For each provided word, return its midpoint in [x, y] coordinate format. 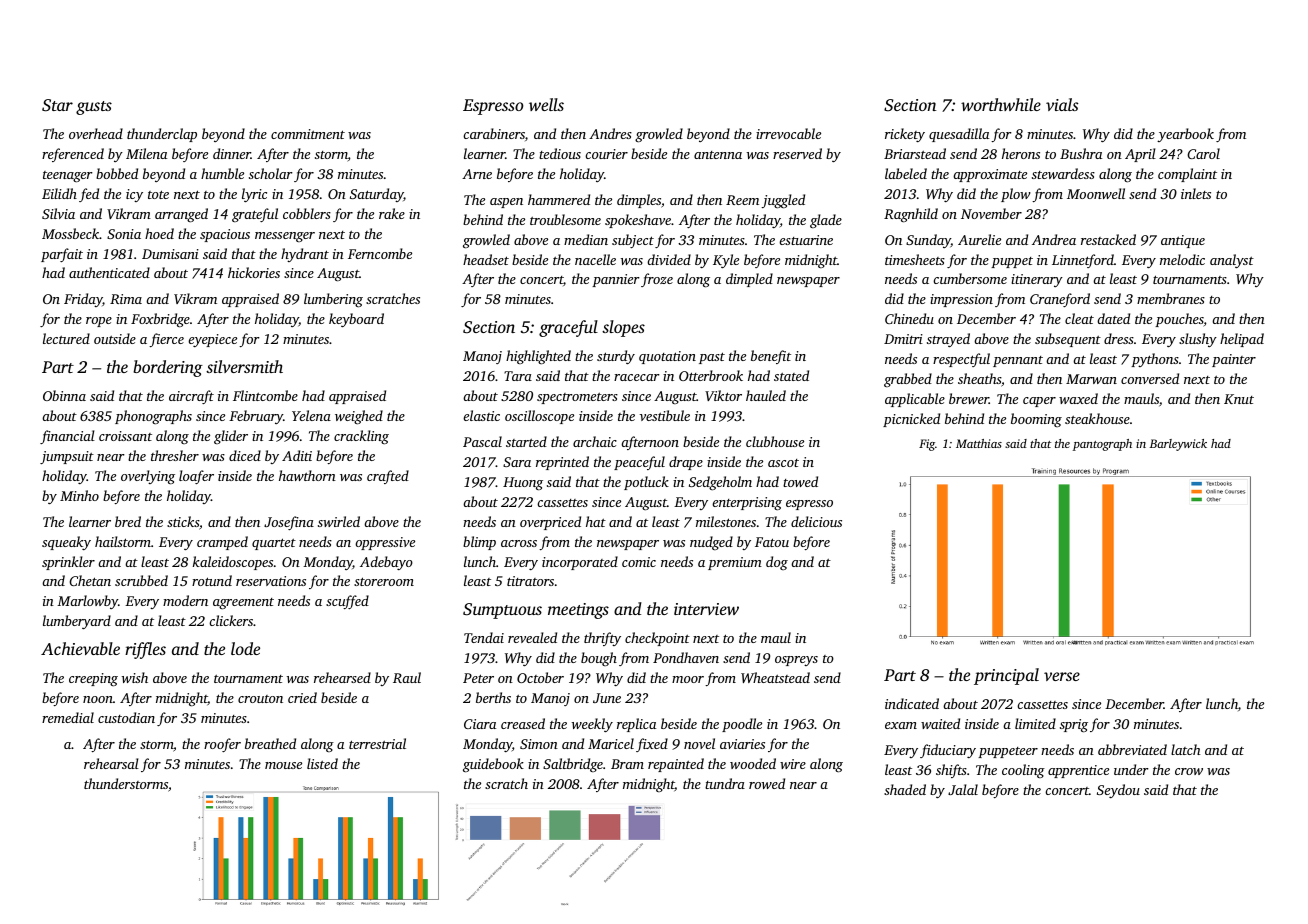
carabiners [494, 133]
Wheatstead [775, 677]
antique [1183, 241]
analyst [1232, 261]
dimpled [749, 280]
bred [128, 521]
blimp [479, 543]
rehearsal [111, 763]
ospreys [796, 661]
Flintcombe [265, 395]
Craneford [1060, 300]
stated [791, 375]
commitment [308, 134]
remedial [68, 717]
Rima [126, 299]
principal [1006, 676]
